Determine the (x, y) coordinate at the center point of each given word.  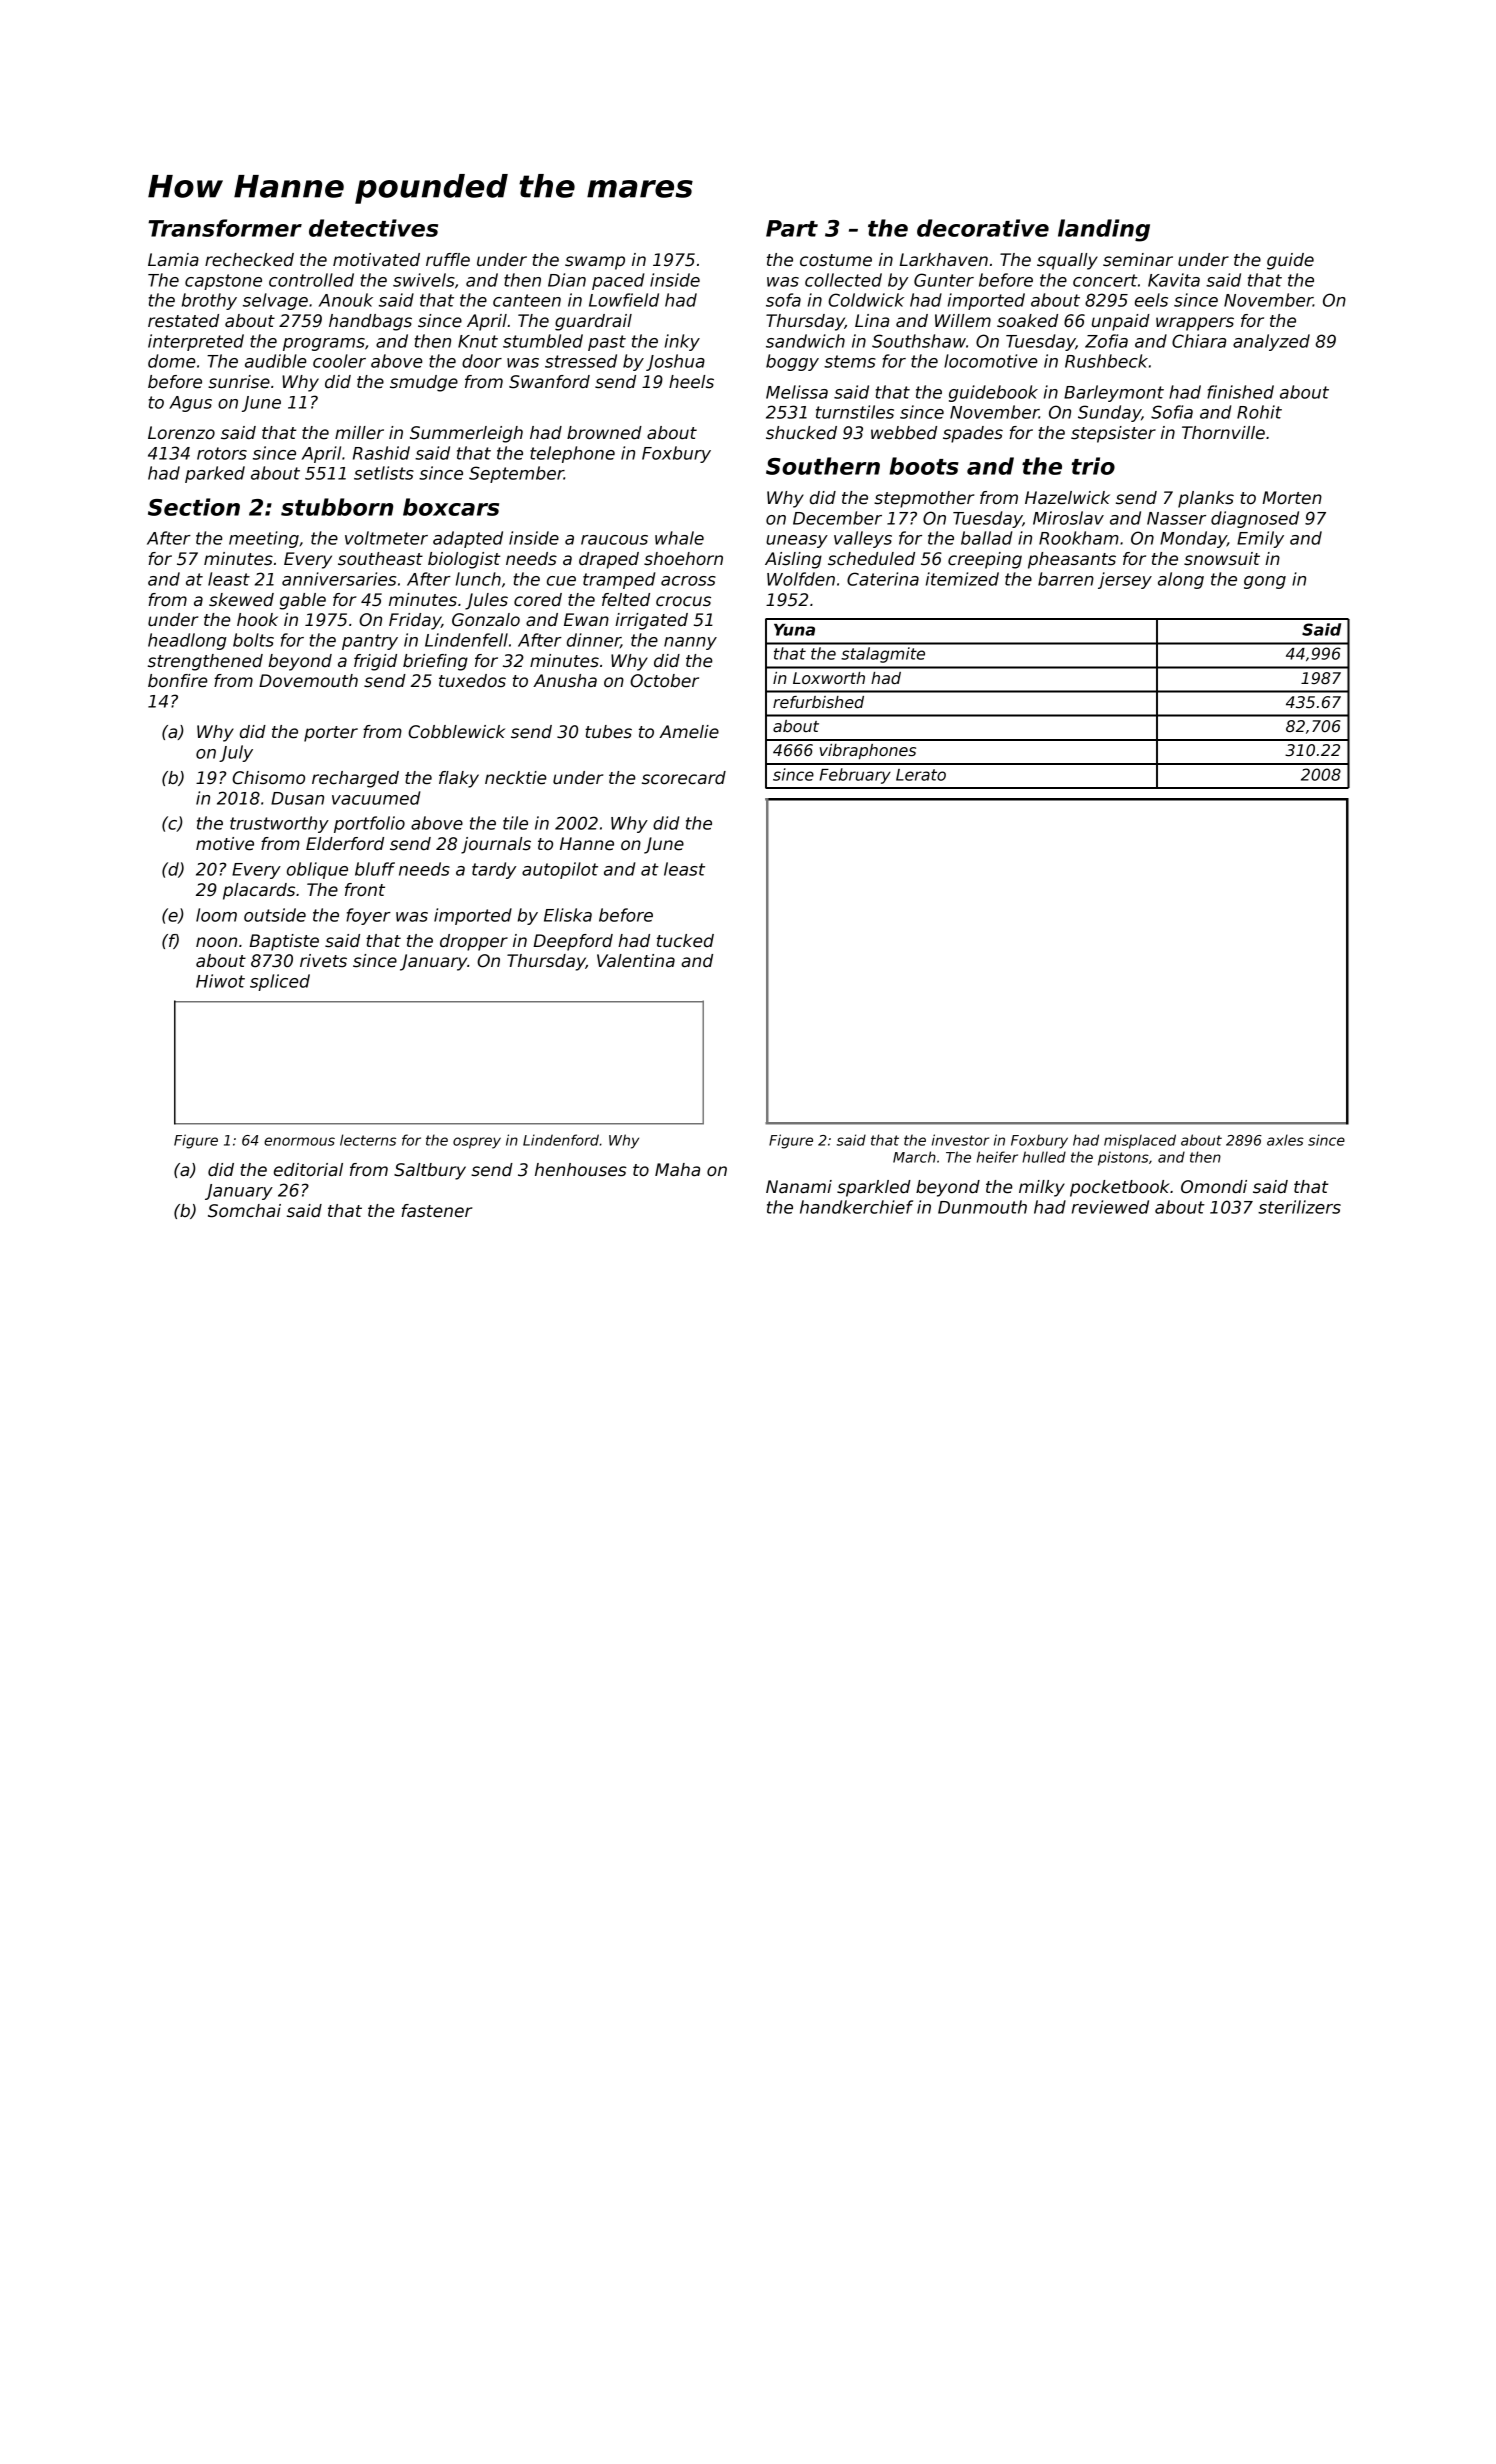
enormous (299, 1141)
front (365, 889)
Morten (1292, 498)
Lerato (921, 775)
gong (1265, 582)
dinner (594, 640)
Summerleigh (466, 434)
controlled (311, 280)
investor (960, 1140)
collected (843, 280)
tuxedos (472, 681)
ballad (986, 538)
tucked (685, 941)
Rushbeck (1106, 361)
